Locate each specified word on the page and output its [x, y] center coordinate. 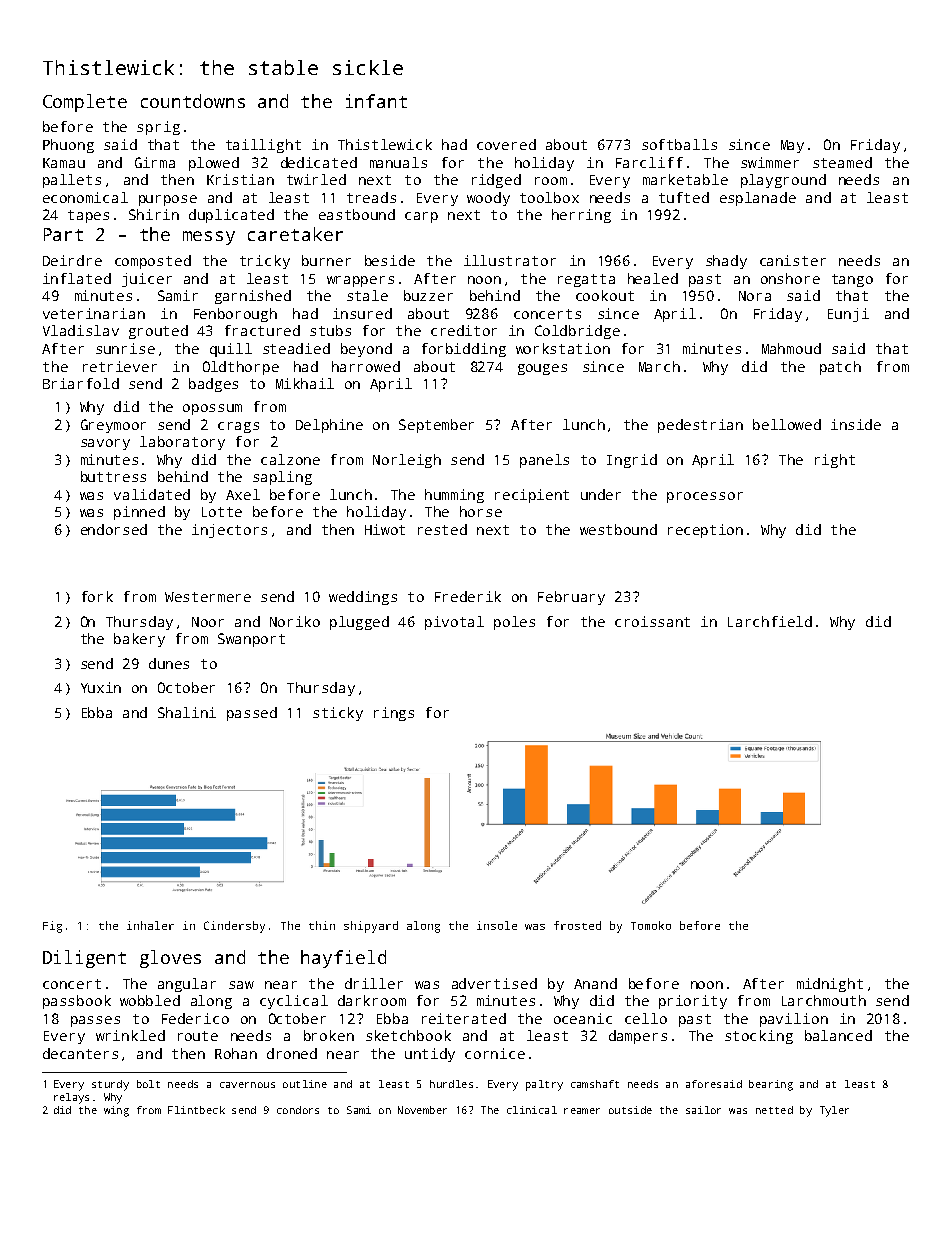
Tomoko [651, 925]
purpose [168, 200]
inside [856, 424]
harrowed [366, 366]
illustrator [510, 260]
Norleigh [407, 461]
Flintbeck [196, 1110]
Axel [243, 494]
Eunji [848, 315]
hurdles [451, 1084]
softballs [679, 144]
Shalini [187, 712]
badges [213, 385]
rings [394, 714]
